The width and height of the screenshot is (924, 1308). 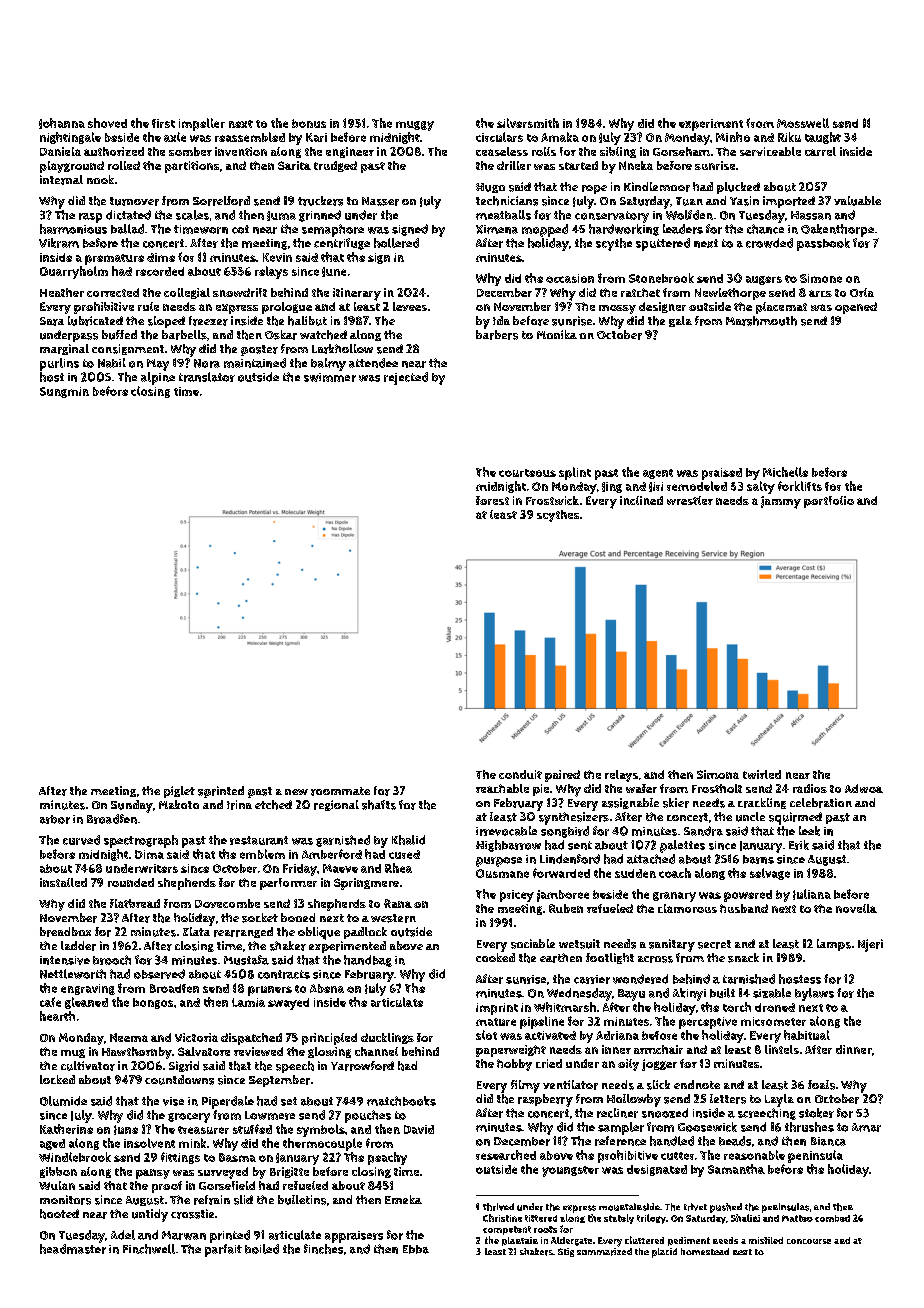 I want to click on translator, so click(x=207, y=377).
